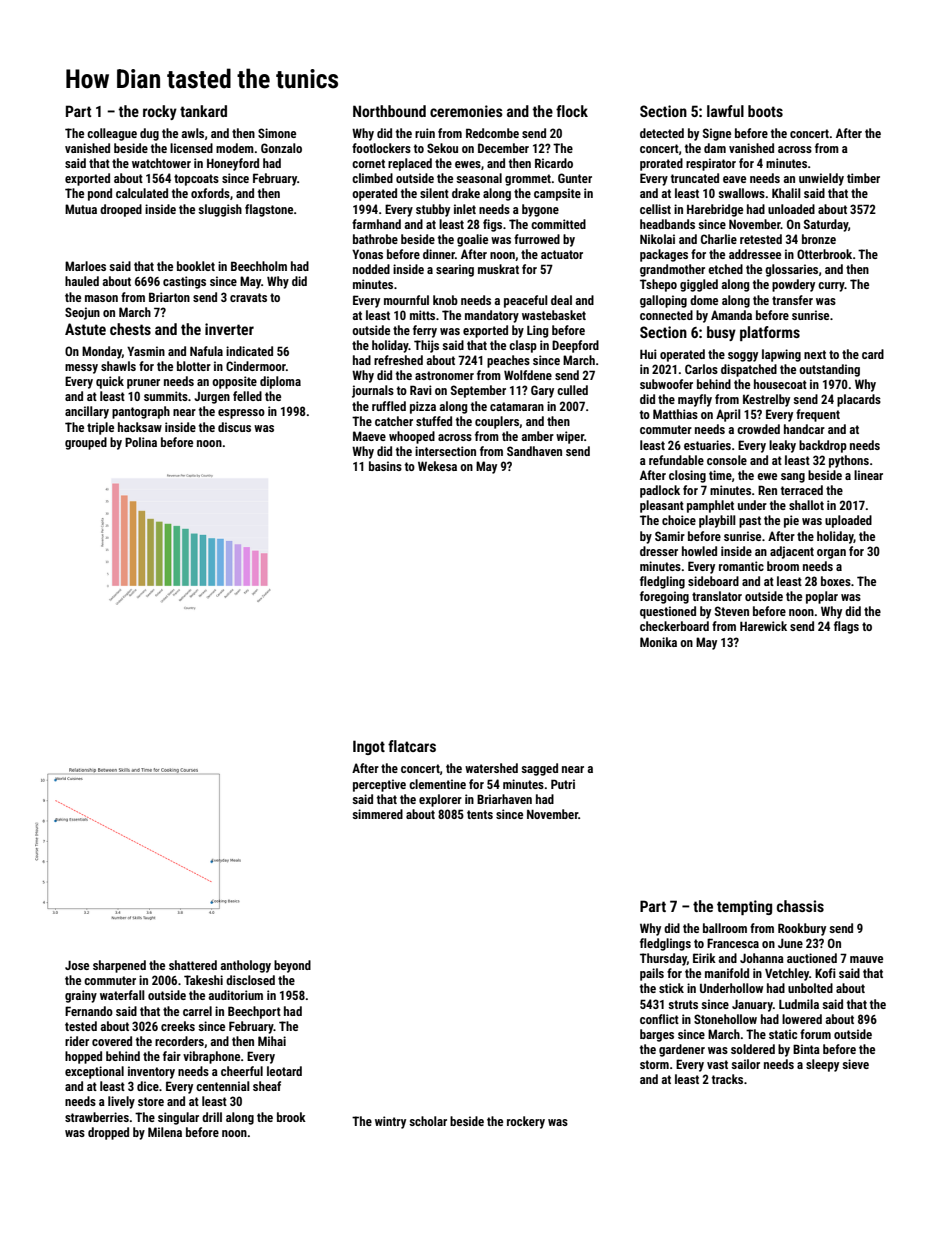 The width and height of the screenshot is (952, 1233). What do you see at coordinates (108, 1133) in the screenshot?
I see `dropped` at bounding box center [108, 1133].
